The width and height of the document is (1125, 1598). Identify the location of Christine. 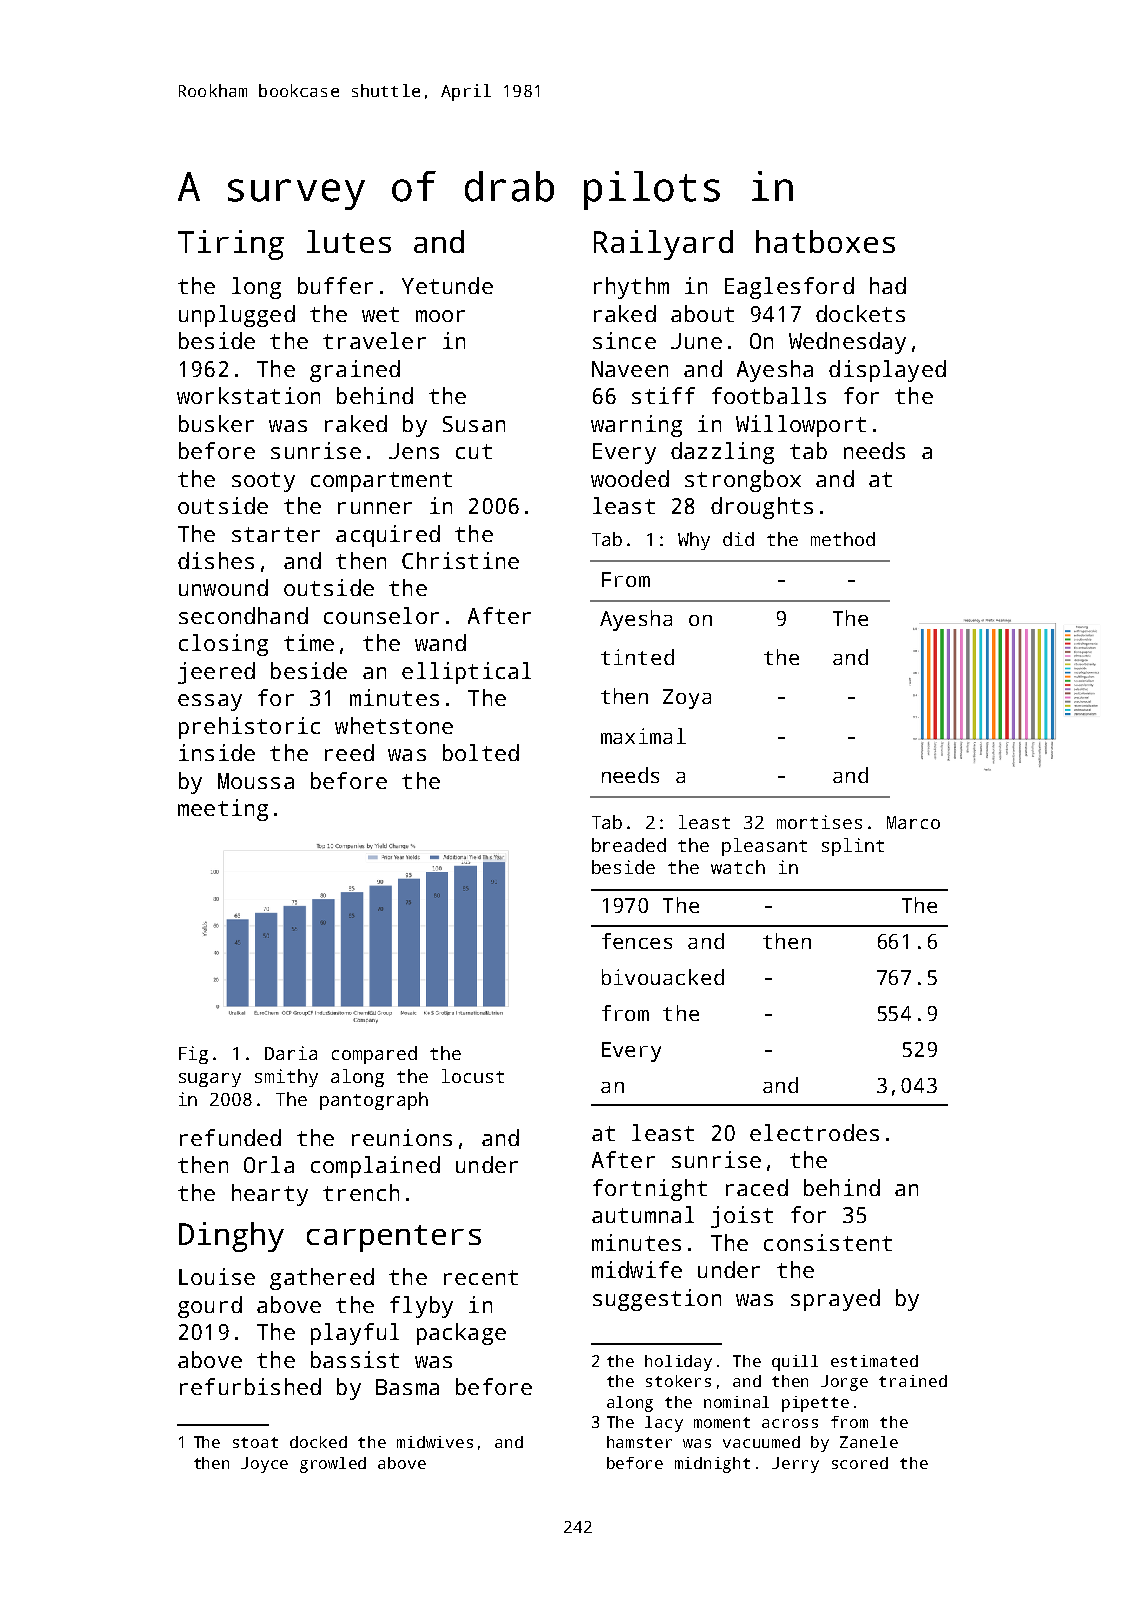
(460, 560).
